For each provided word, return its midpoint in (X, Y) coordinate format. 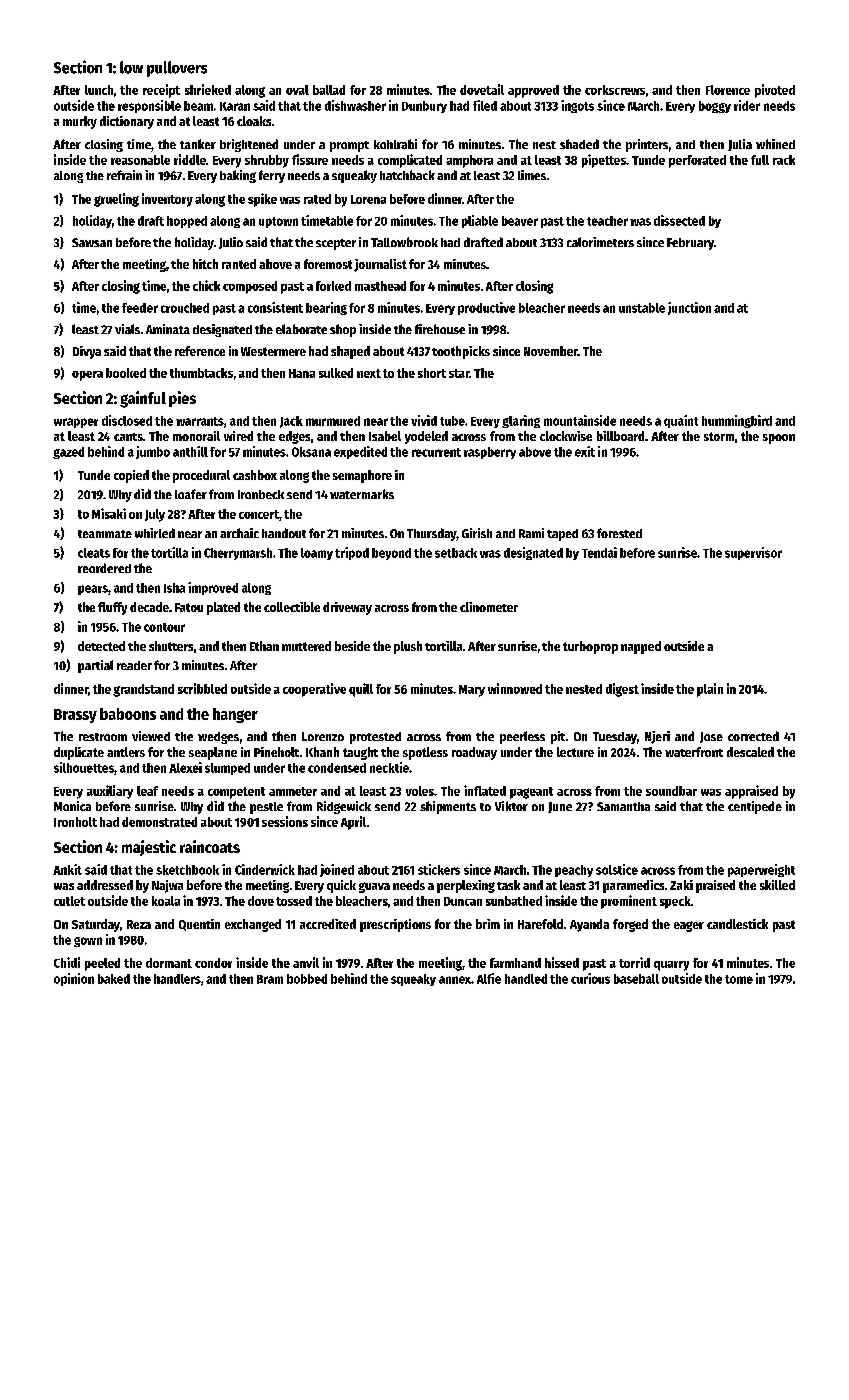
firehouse (440, 329)
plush (408, 647)
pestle (266, 808)
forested (619, 533)
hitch (205, 264)
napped (641, 647)
